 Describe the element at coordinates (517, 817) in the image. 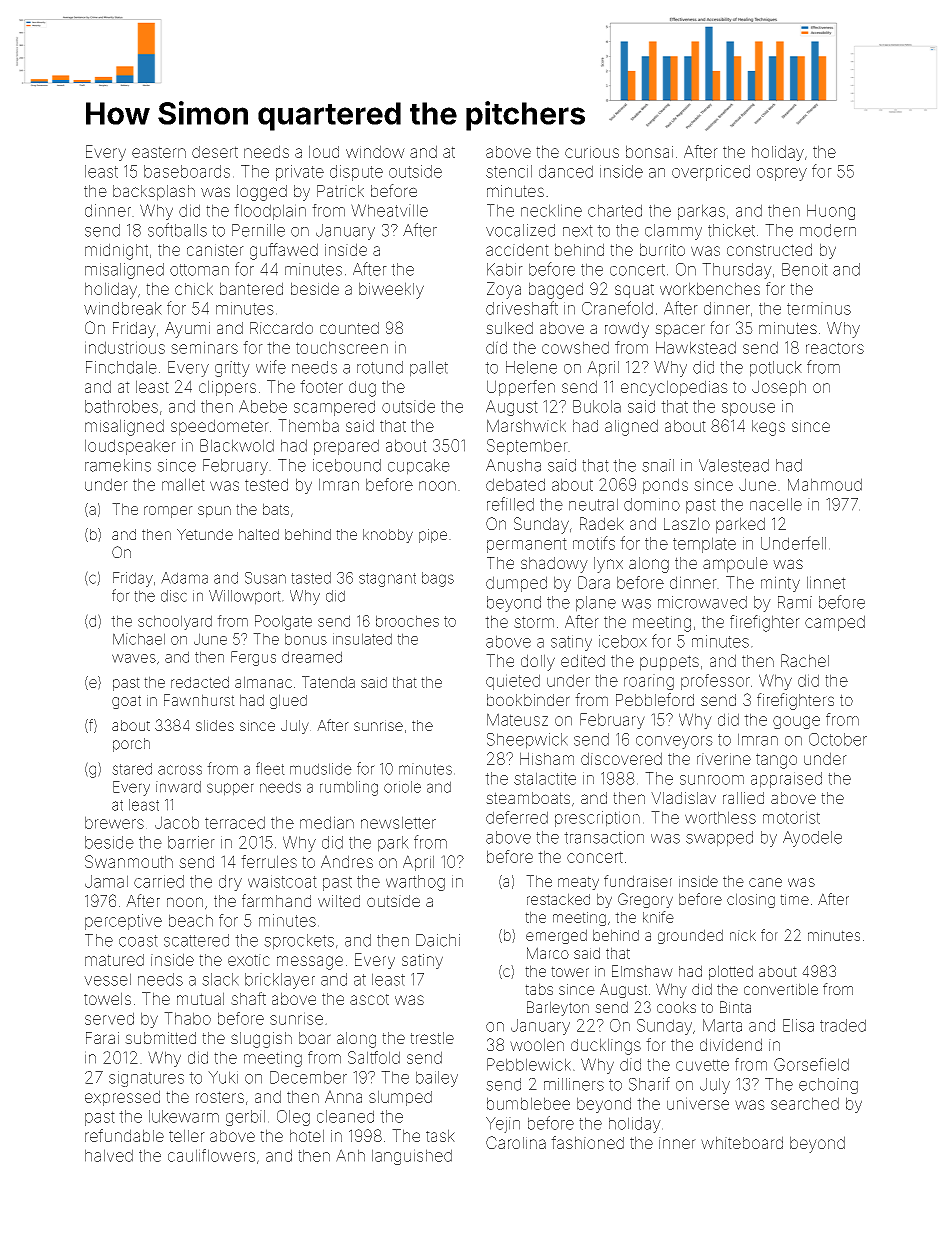

I see `deferred` at that location.
